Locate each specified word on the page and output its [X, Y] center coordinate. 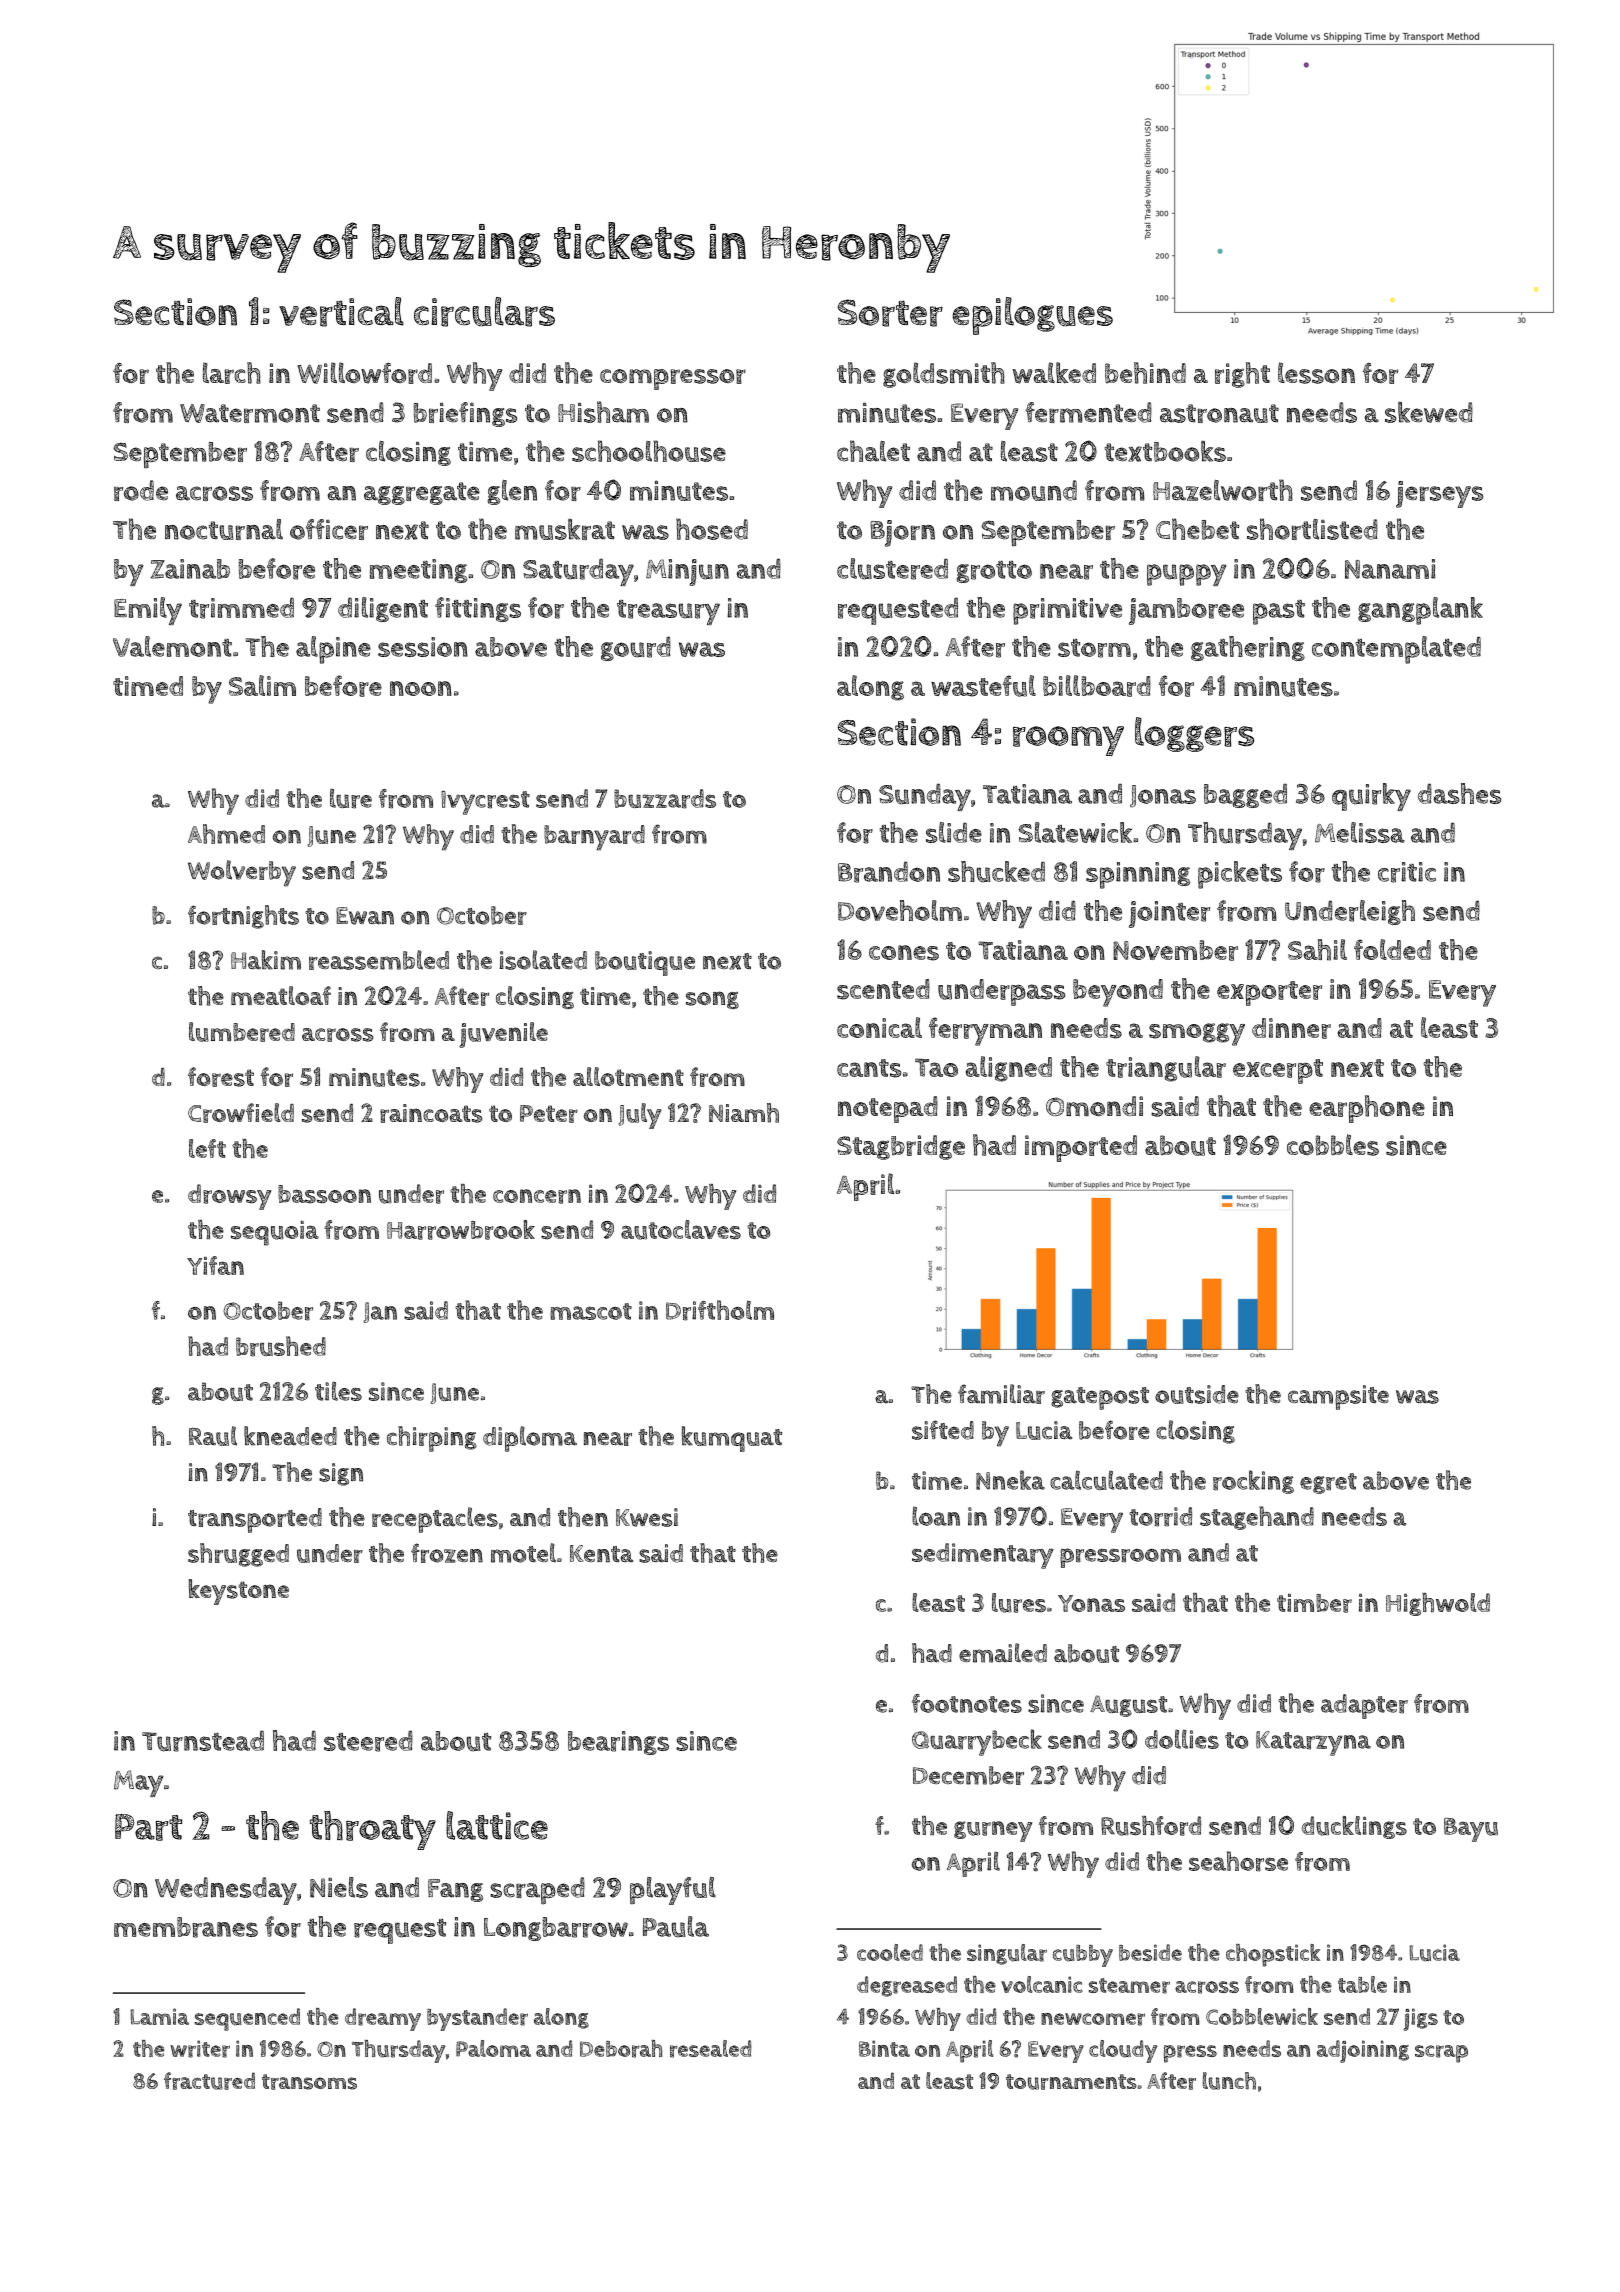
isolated [543, 960]
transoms [309, 2082]
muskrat [565, 529]
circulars [484, 312]
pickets [1240, 875]
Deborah [621, 2049]
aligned [1009, 1069]
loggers [1194, 734]
